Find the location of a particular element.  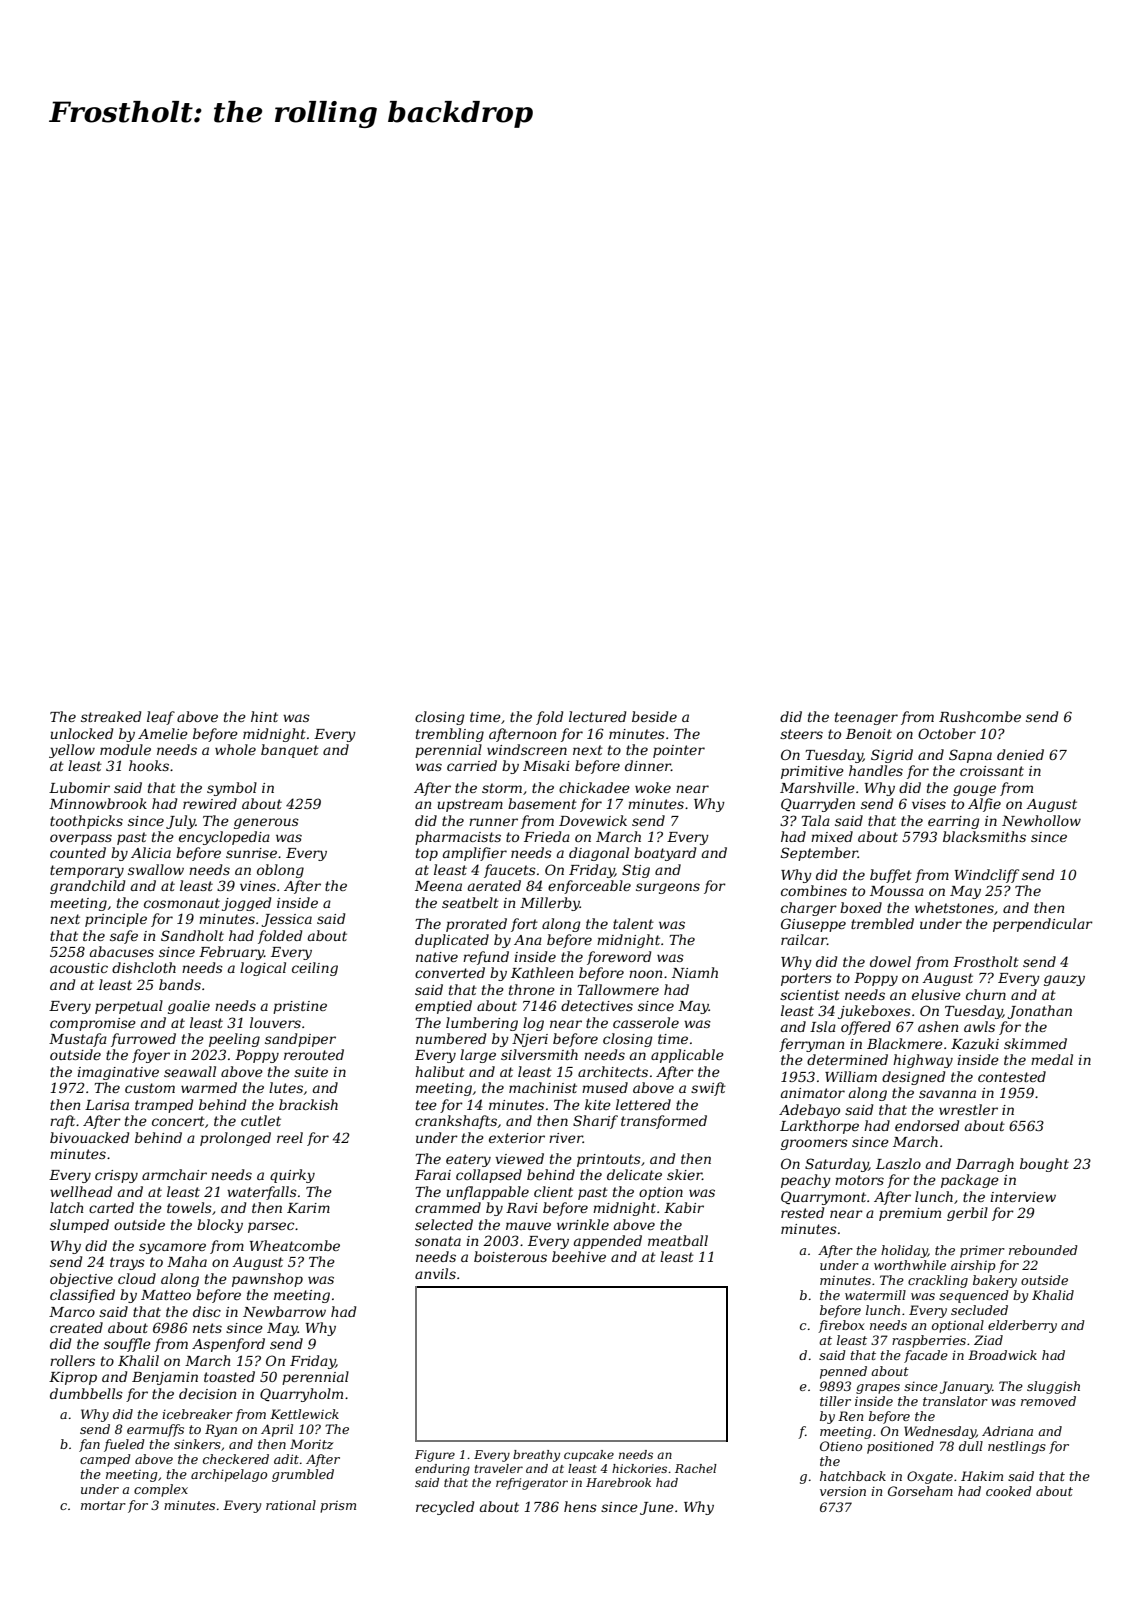

recycled is located at coordinates (445, 1508).
